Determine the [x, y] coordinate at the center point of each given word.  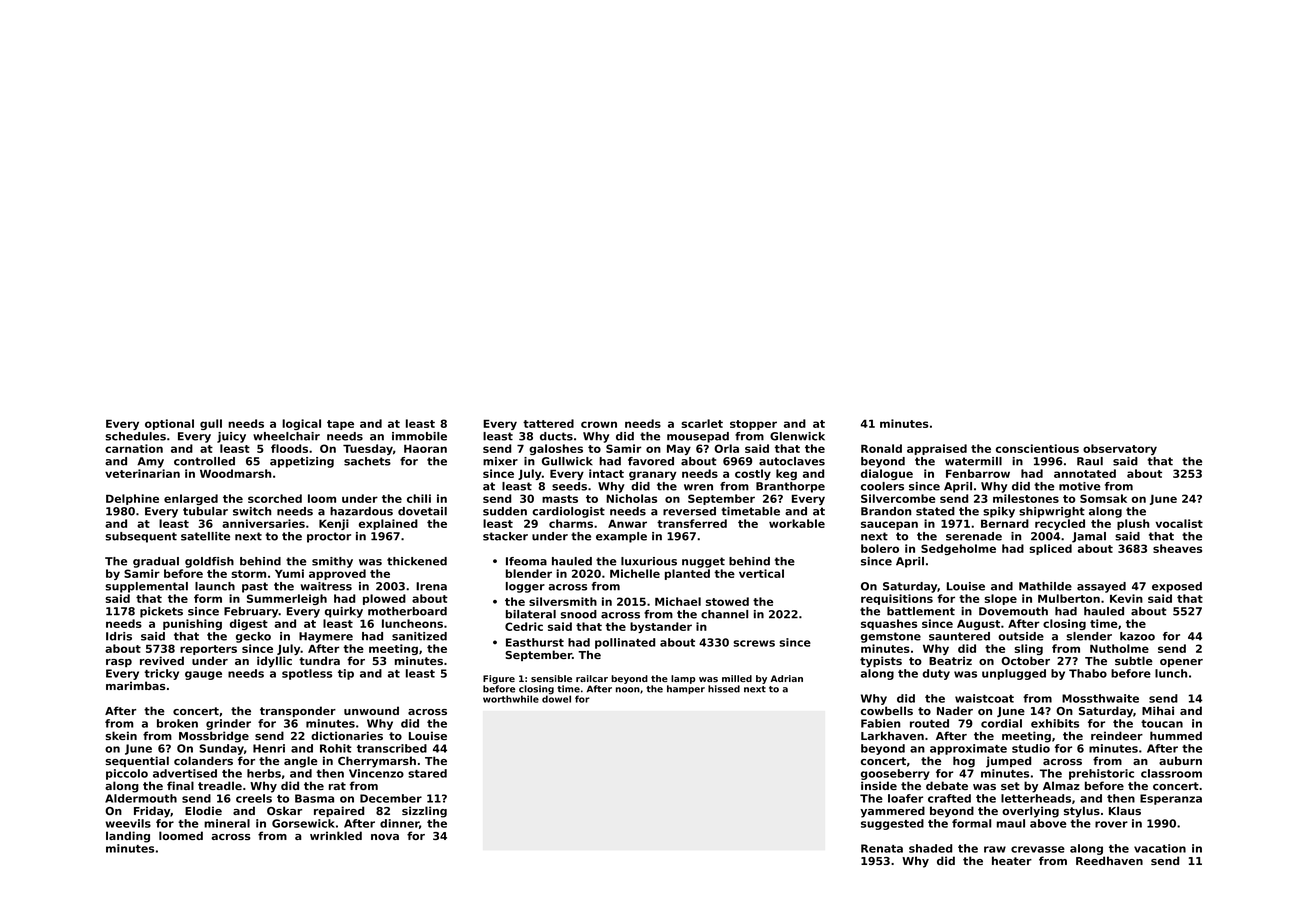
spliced [1050, 549]
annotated [1085, 473]
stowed [727, 601]
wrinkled [336, 835]
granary [652, 475]
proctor [329, 537]
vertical [761, 573]
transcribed [392, 748]
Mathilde [1045, 586]
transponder [298, 712]
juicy [231, 437]
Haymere [326, 637]
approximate [968, 749]
